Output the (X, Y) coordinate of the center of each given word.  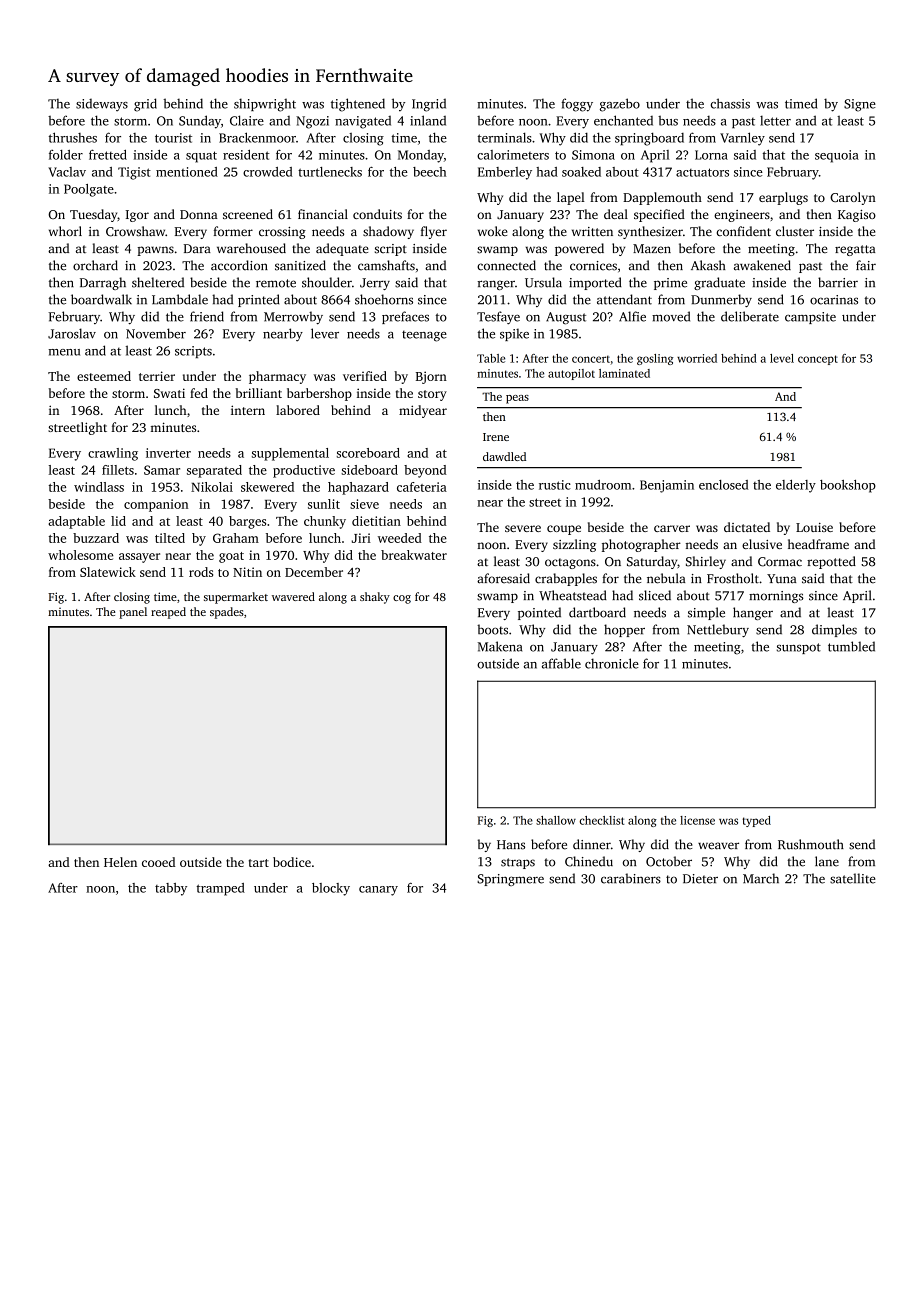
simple (706, 613)
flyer (434, 232)
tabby (171, 889)
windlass (99, 487)
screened (248, 214)
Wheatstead (573, 595)
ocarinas (834, 300)
